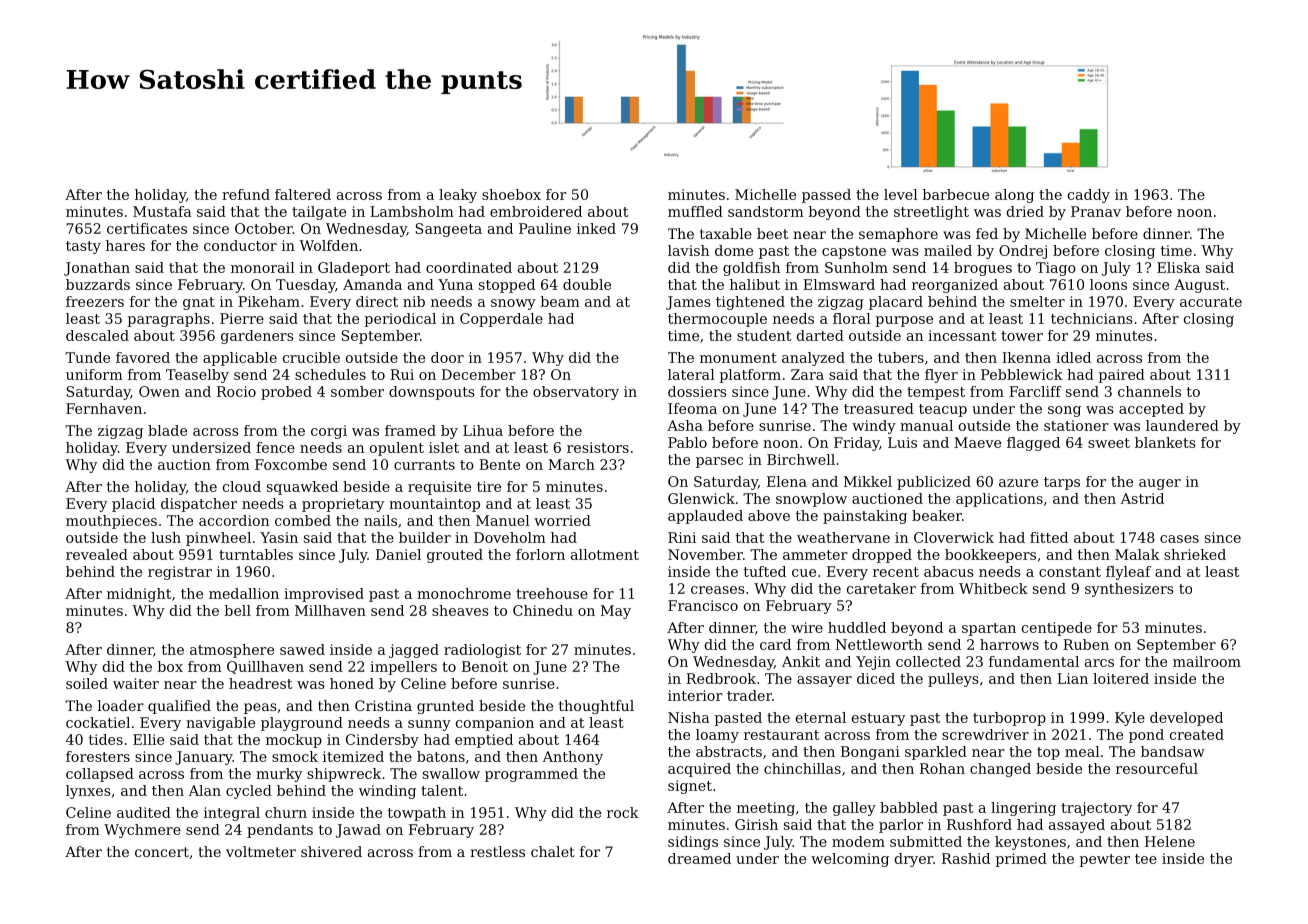 The height and width of the document is (924, 1308). Describe the element at coordinates (1089, 196) in the document. I see `caddy` at that location.
